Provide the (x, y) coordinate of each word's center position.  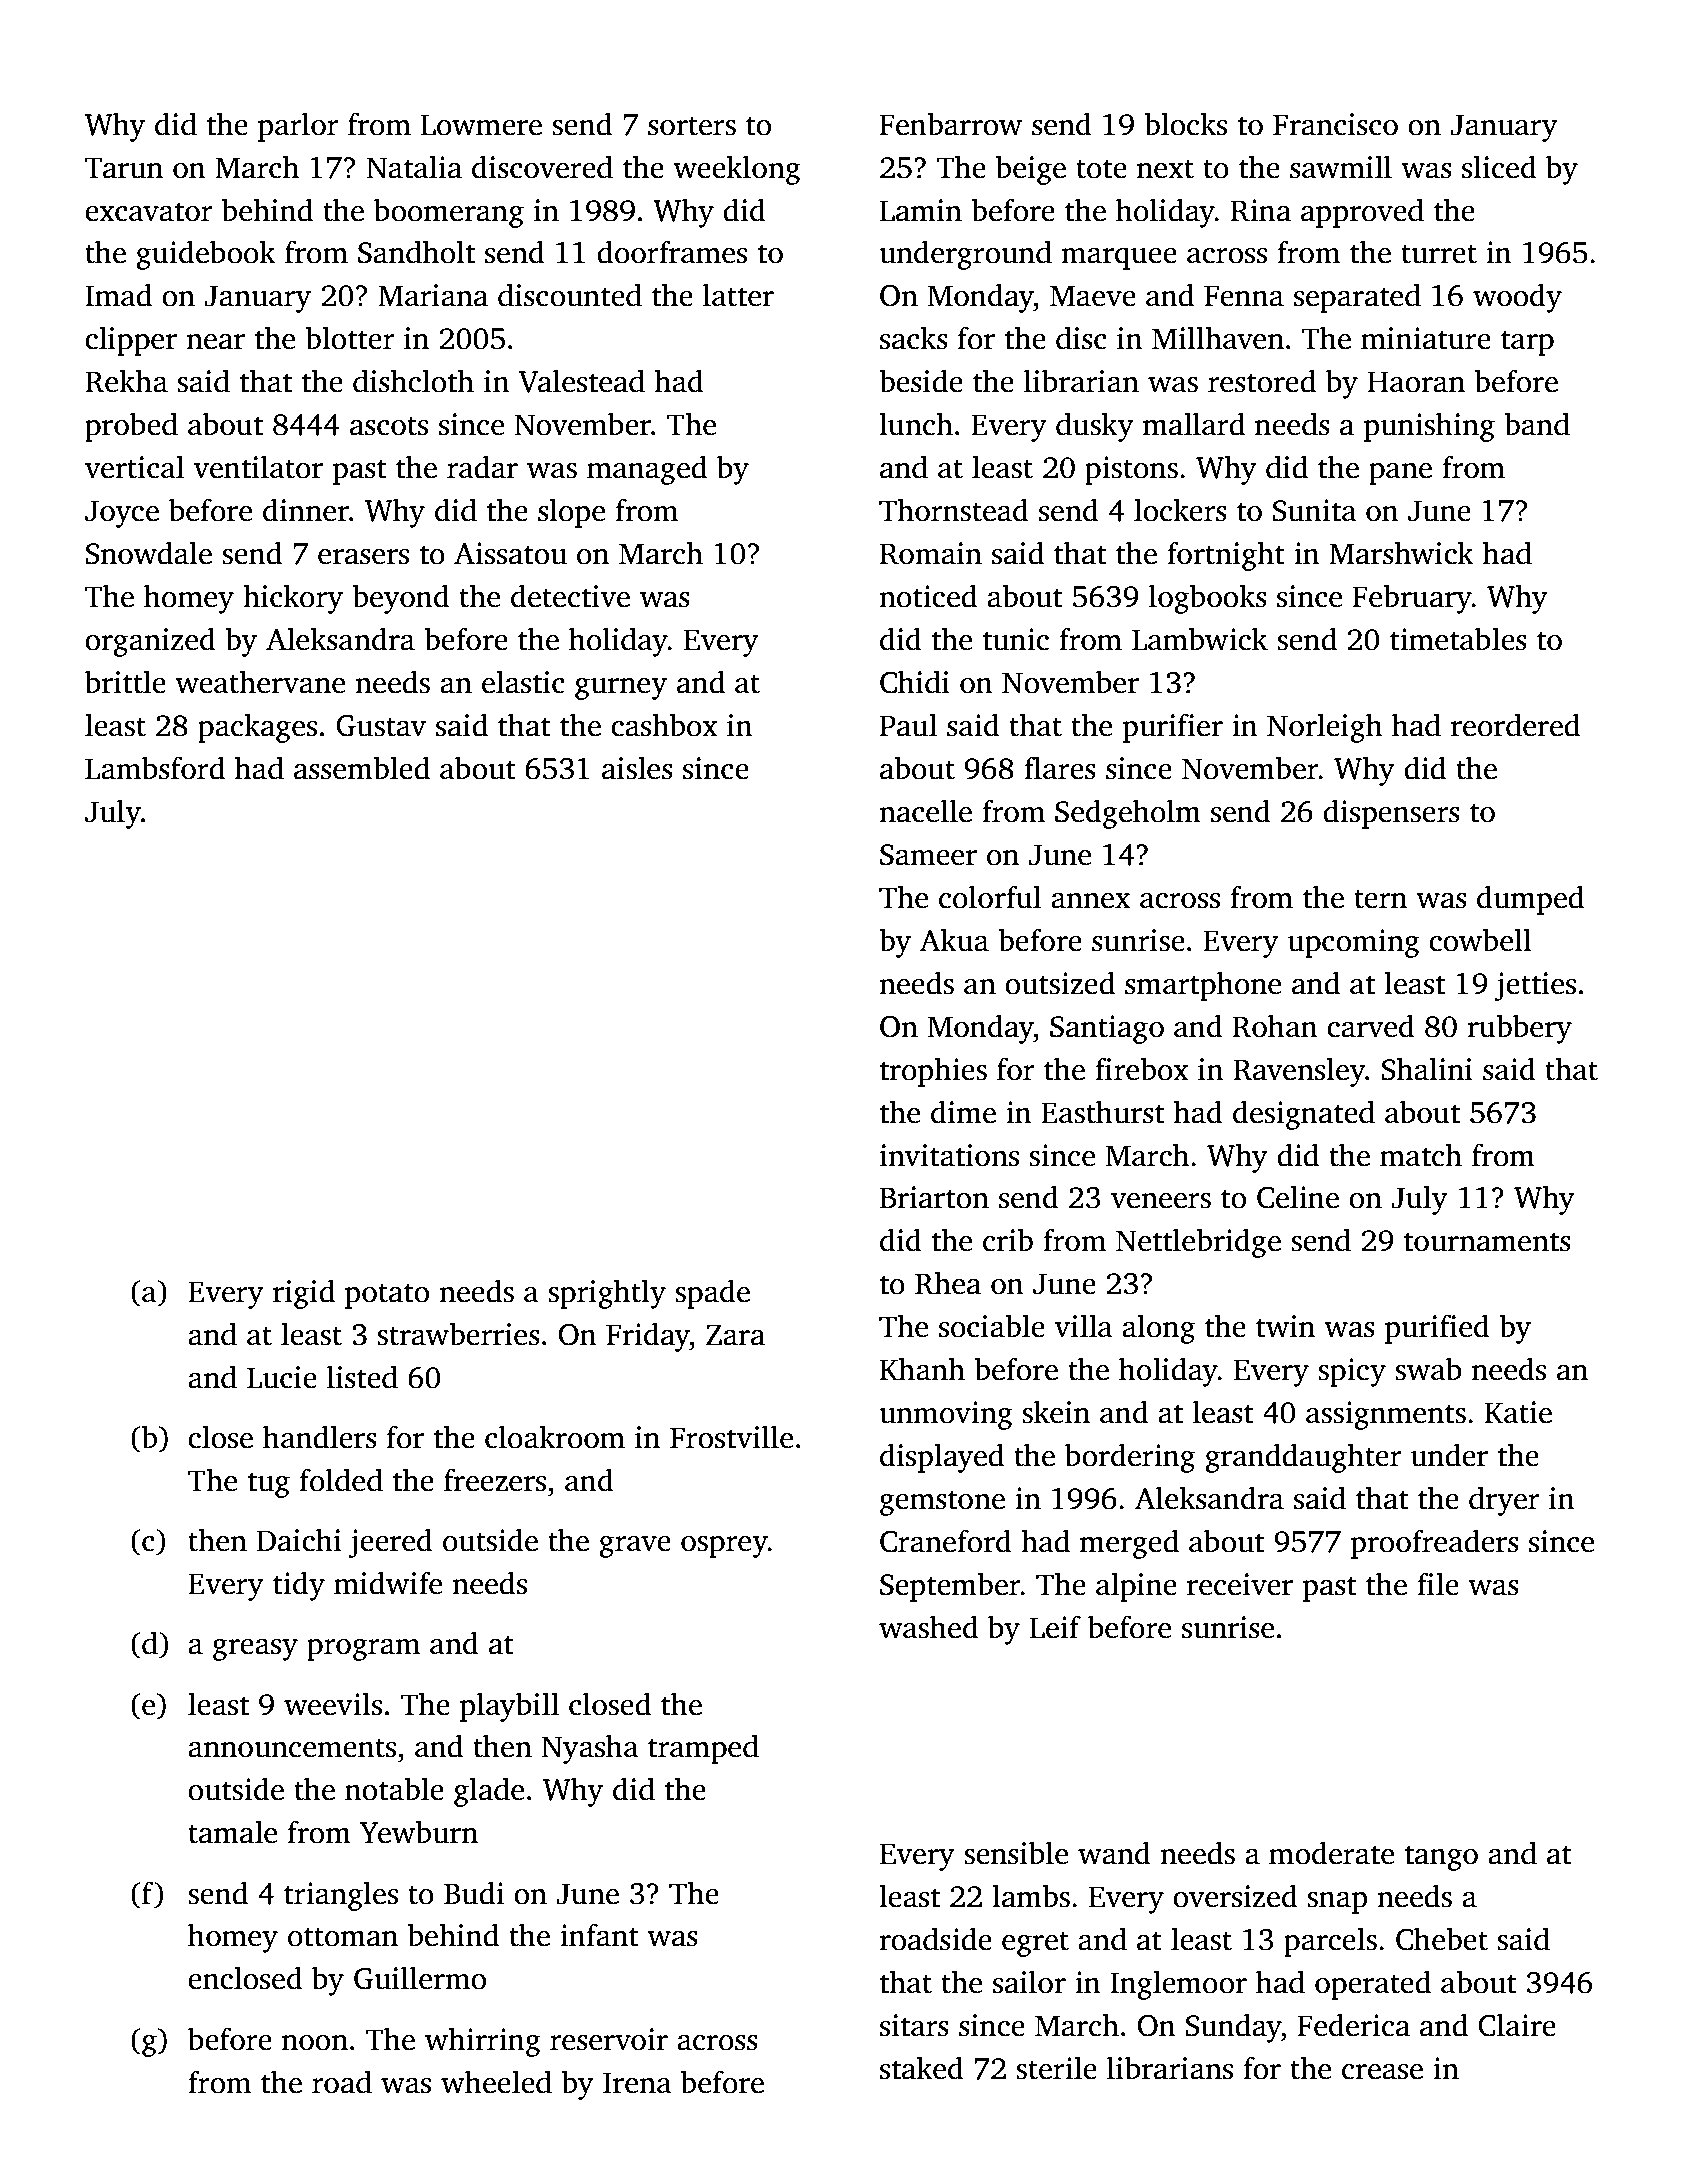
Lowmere (481, 125)
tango (1441, 1858)
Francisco (1335, 124)
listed (362, 1377)
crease (1382, 2072)
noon (315, 2043)
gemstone (942, 1503)
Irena (637, 2083)
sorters (692, 126)
